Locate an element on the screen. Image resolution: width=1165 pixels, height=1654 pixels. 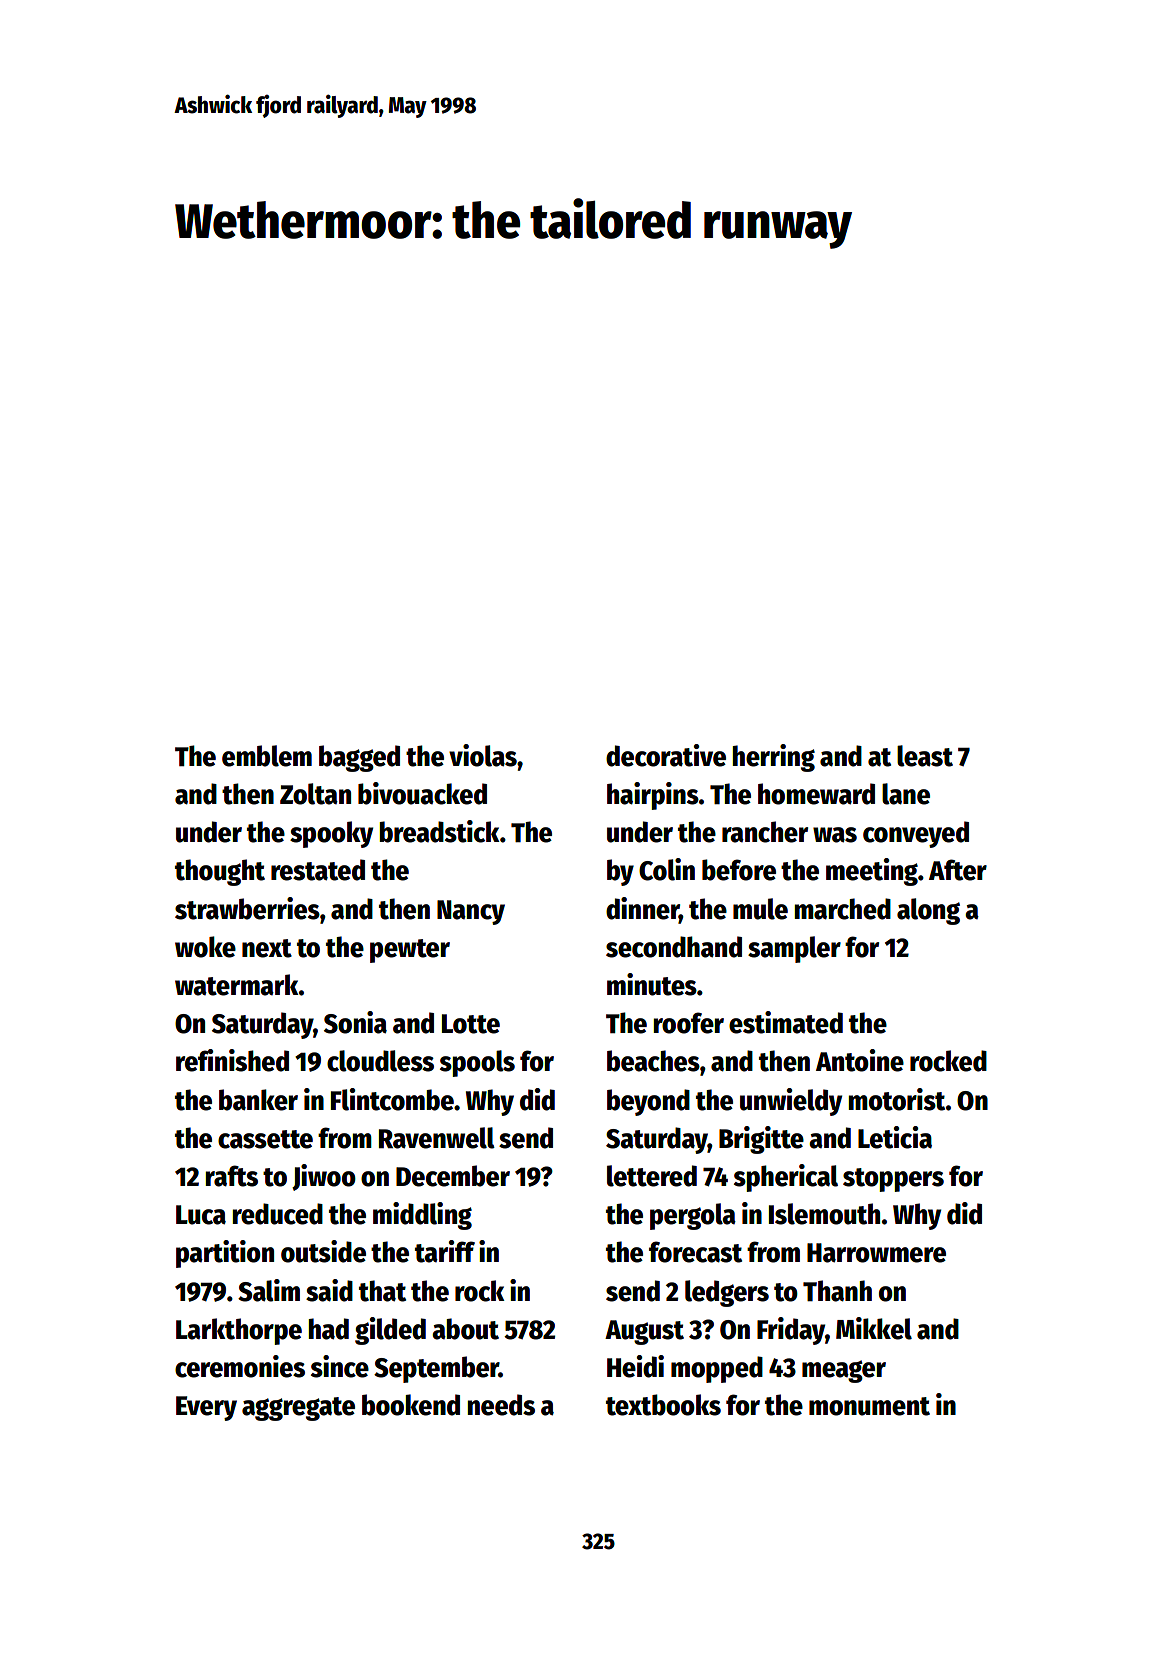
marched is located at coordinates (842, 909).
